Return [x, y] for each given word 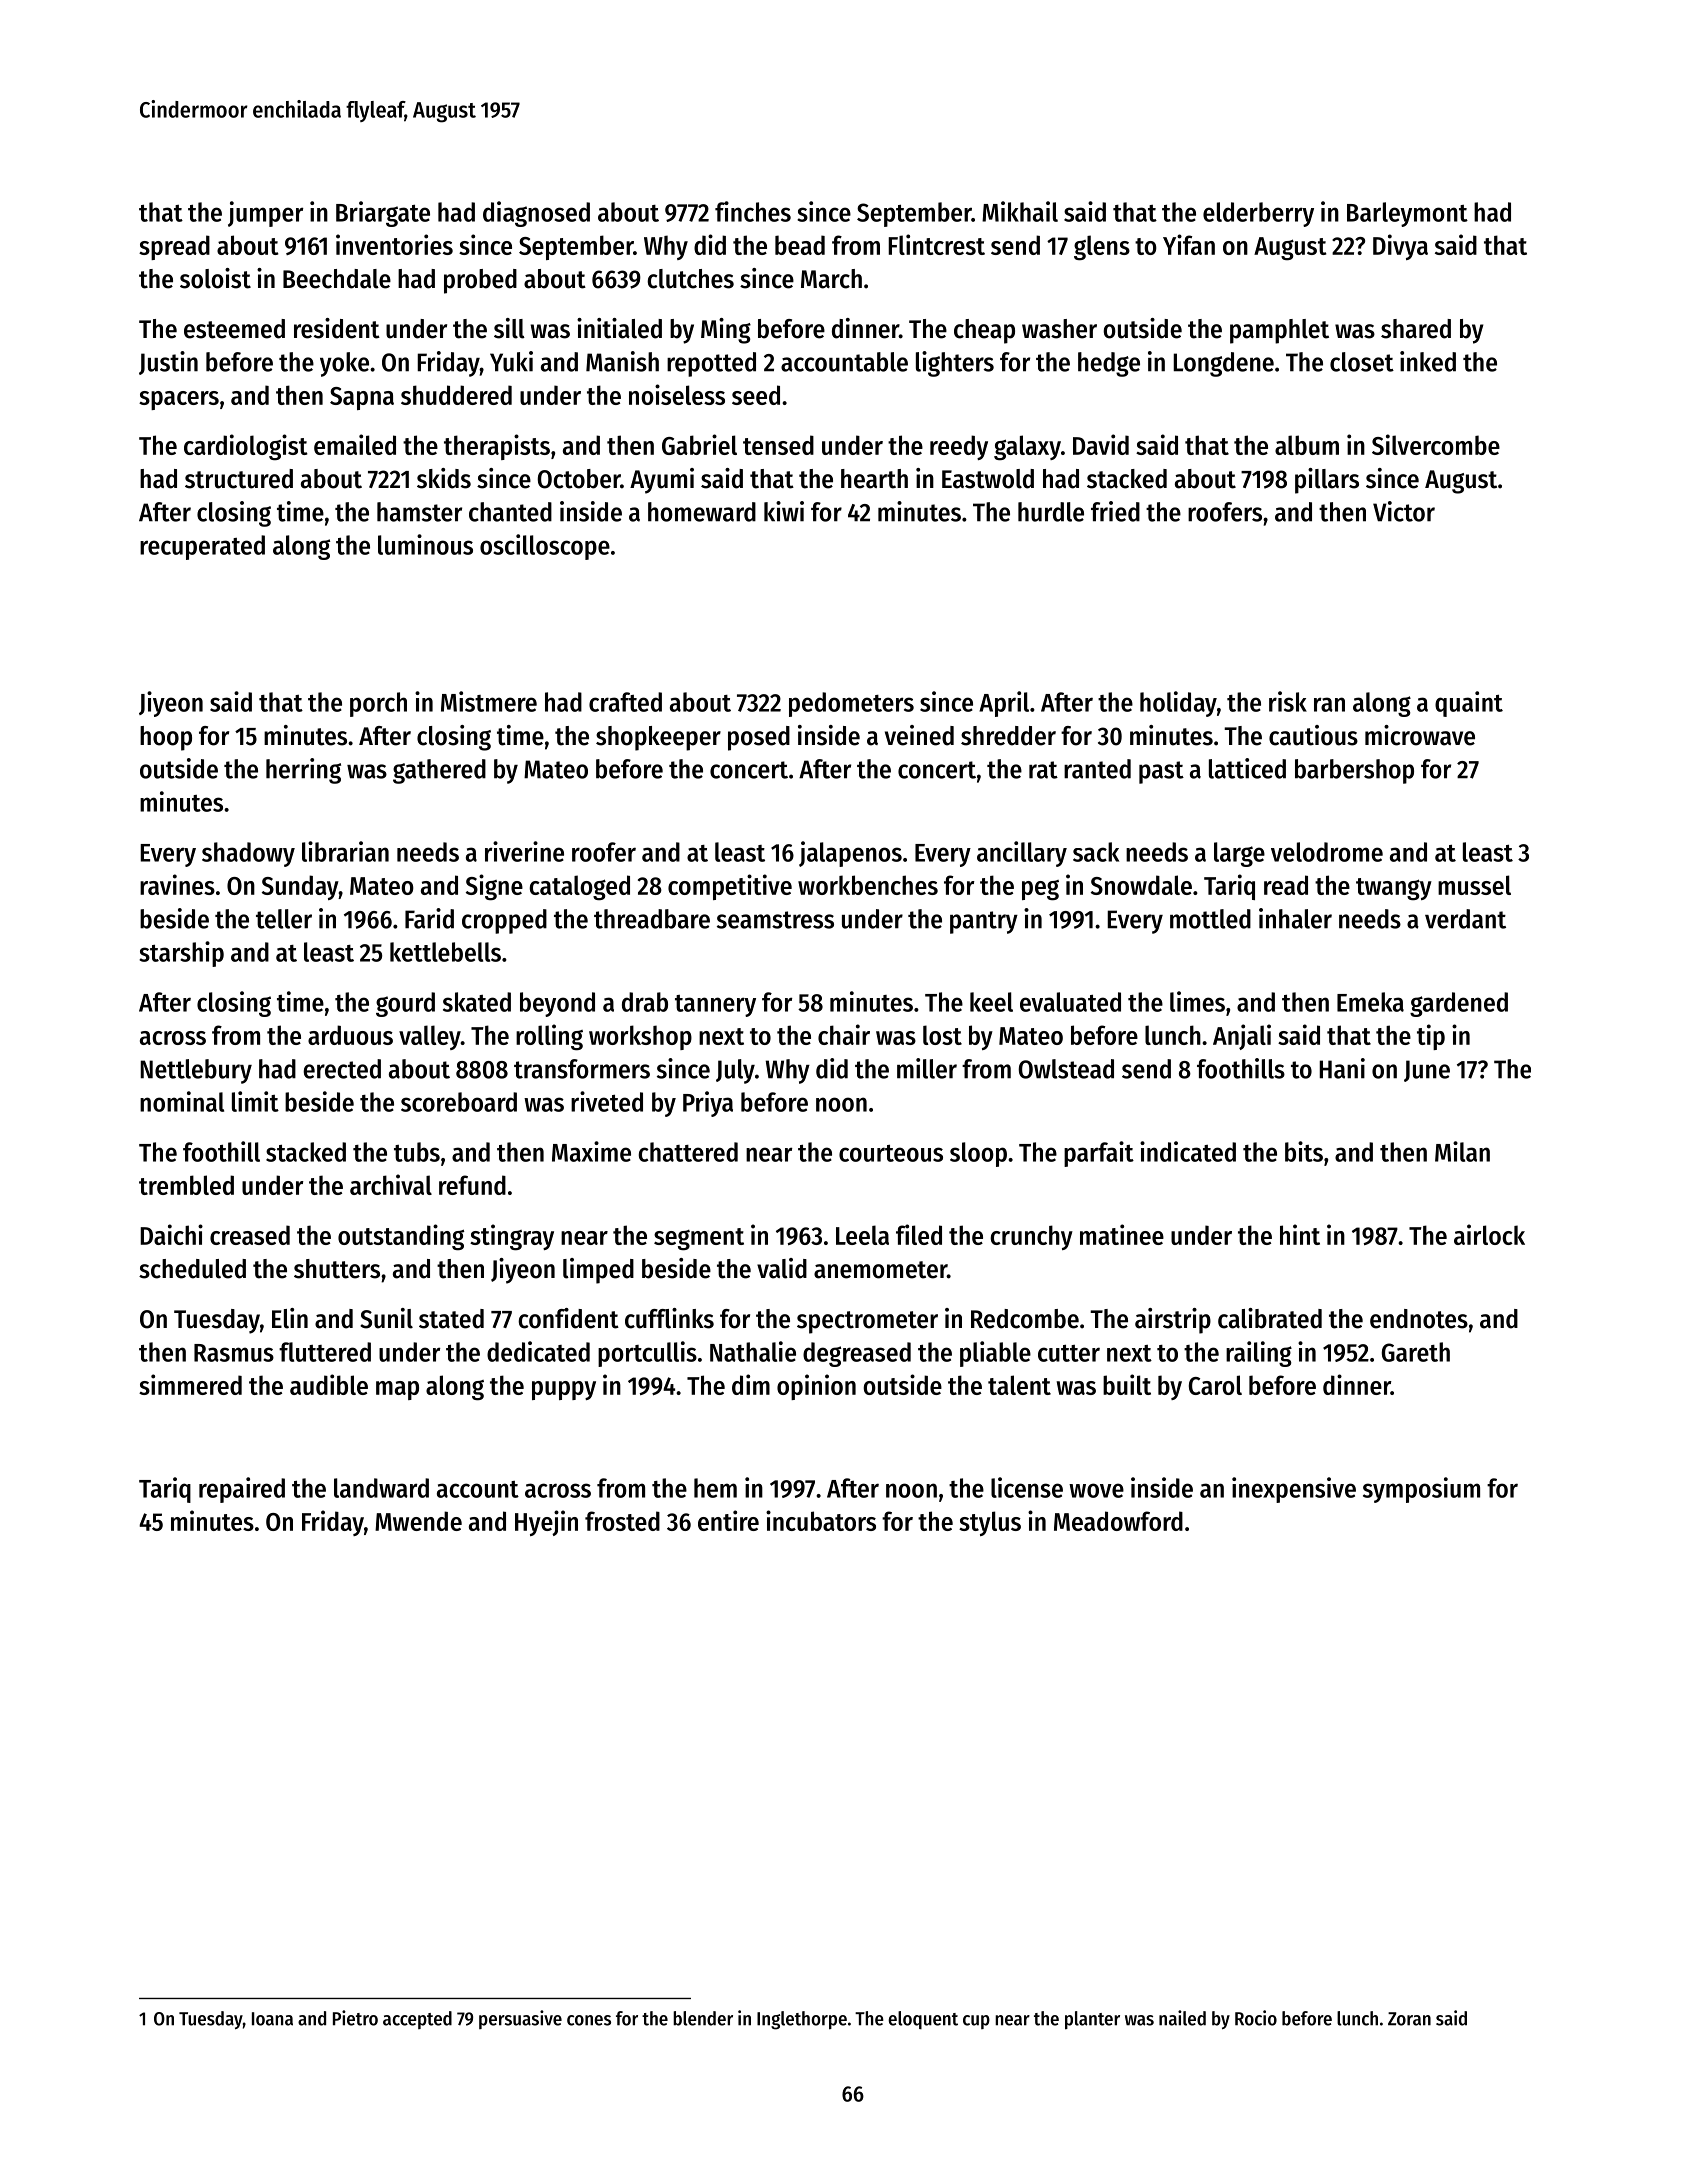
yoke [344, 364]
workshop [640, 1037]
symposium [1421, 1490]
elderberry [1258, 214]
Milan [1462, 1151]
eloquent [923, 2020]
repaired [242, 1490]
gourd [405, 1004]
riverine [524, 851]
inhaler [1295, 918]
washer [1059, 329]
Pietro [355, 2018]
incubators [821, 1520]
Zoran [1409, 2019]
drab [645, 1002]
